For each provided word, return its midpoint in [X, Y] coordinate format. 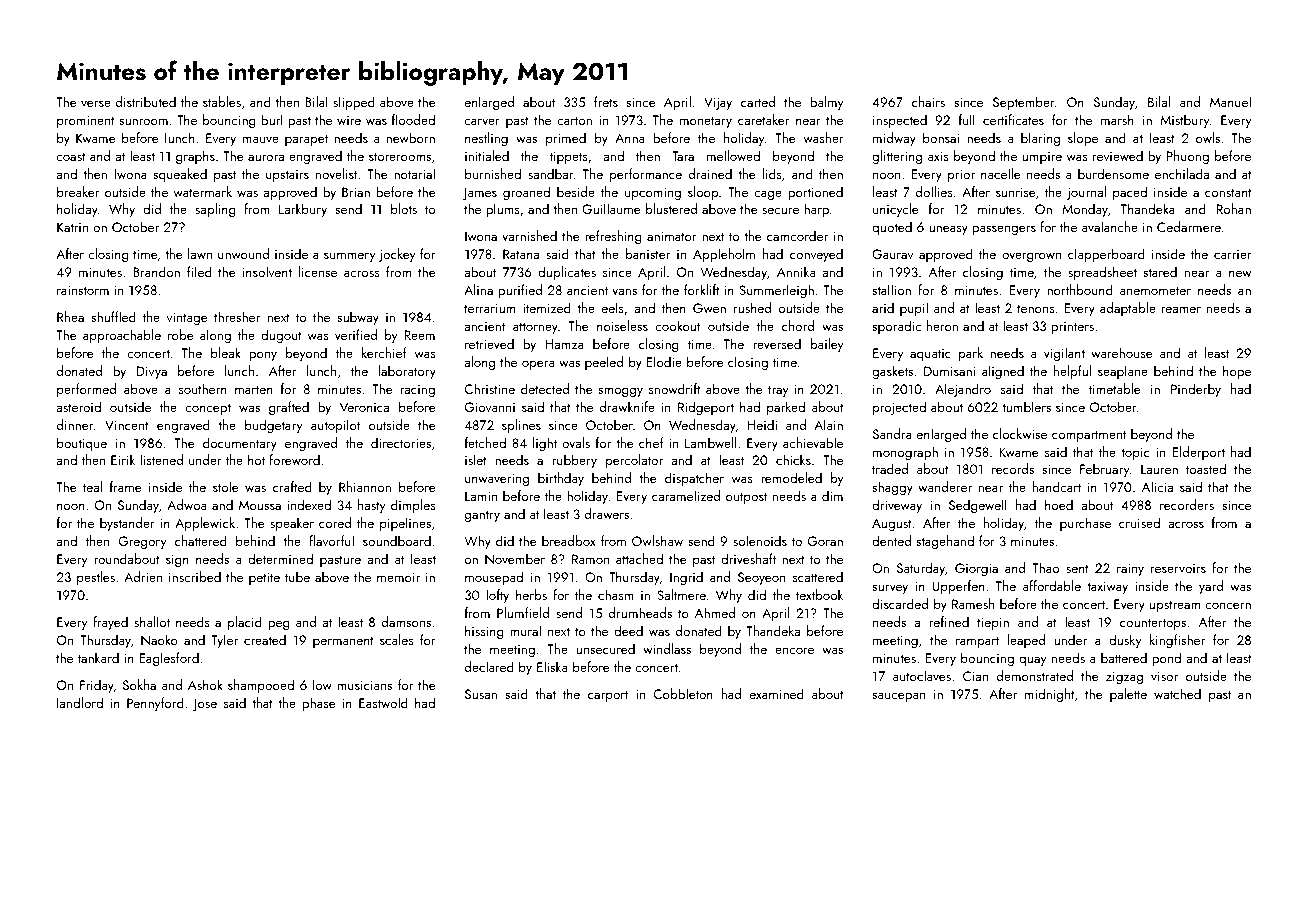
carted [758, 101]
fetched [485, 442]
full [967, 119]
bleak [226, 352]
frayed [110, 623]
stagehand [945, 542]
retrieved [489, 343]
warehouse [1121, 352]
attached [639, 558]
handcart [1057, 486]
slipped [354, 103]
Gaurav [892, 254]
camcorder [797, 235]
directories [401, 442]
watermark [203, 191]
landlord [80, 702]
